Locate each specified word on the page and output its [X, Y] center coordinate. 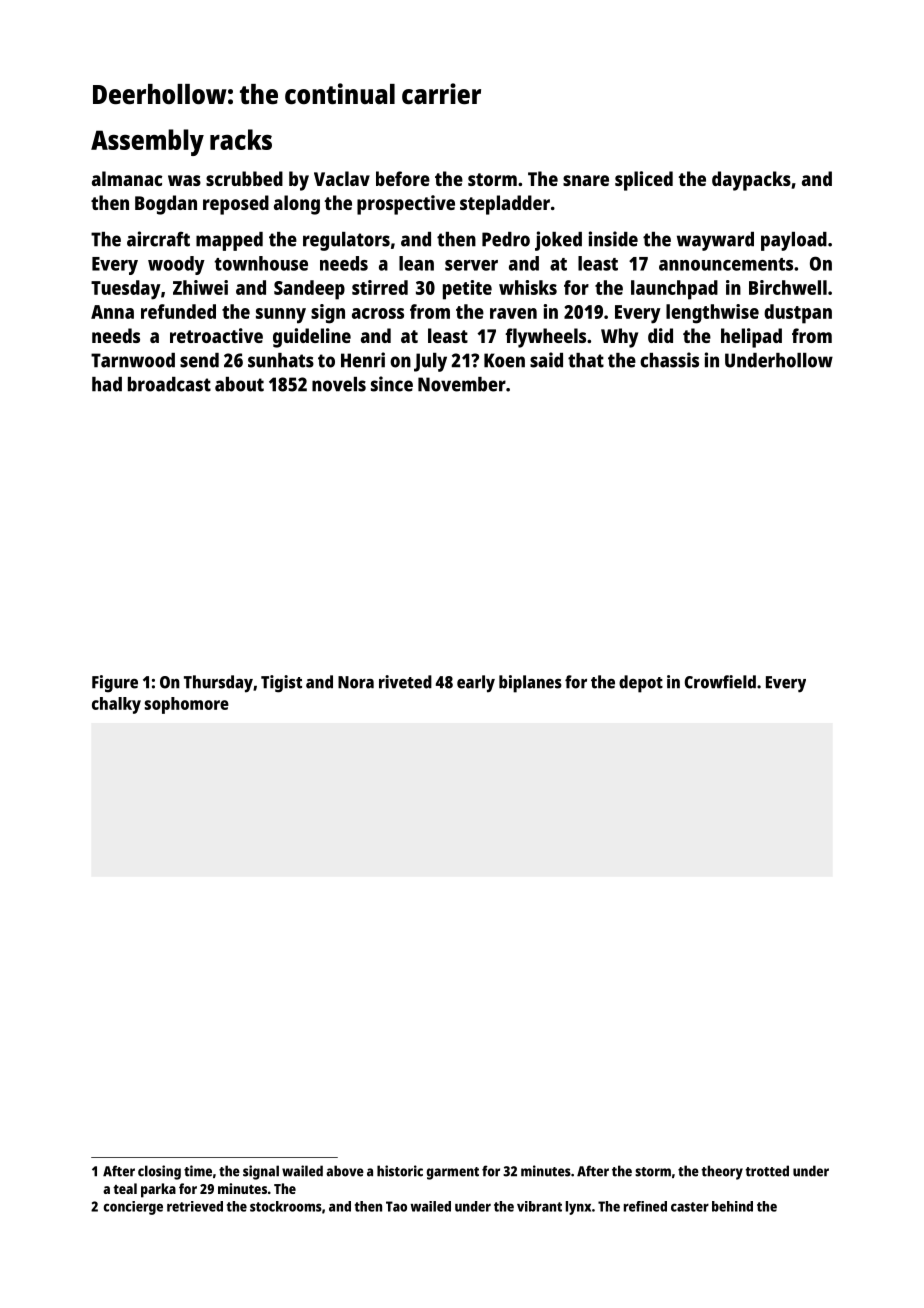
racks [241, 139]
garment [453, 1173]
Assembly [147, 142]
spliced [644, 181]
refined [645, 1206]
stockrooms [286, 1206]
